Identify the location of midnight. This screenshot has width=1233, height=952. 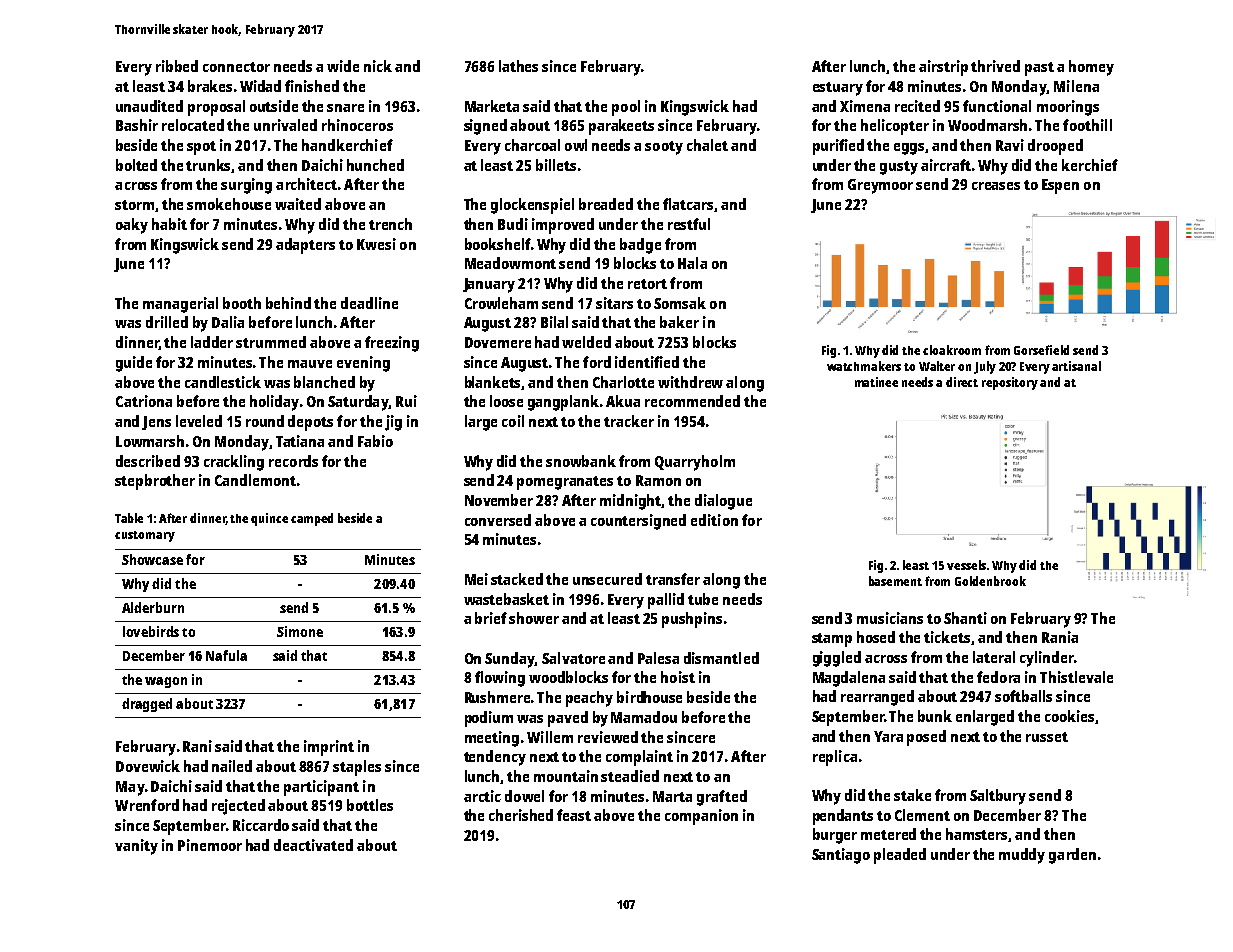
(631, 502).
